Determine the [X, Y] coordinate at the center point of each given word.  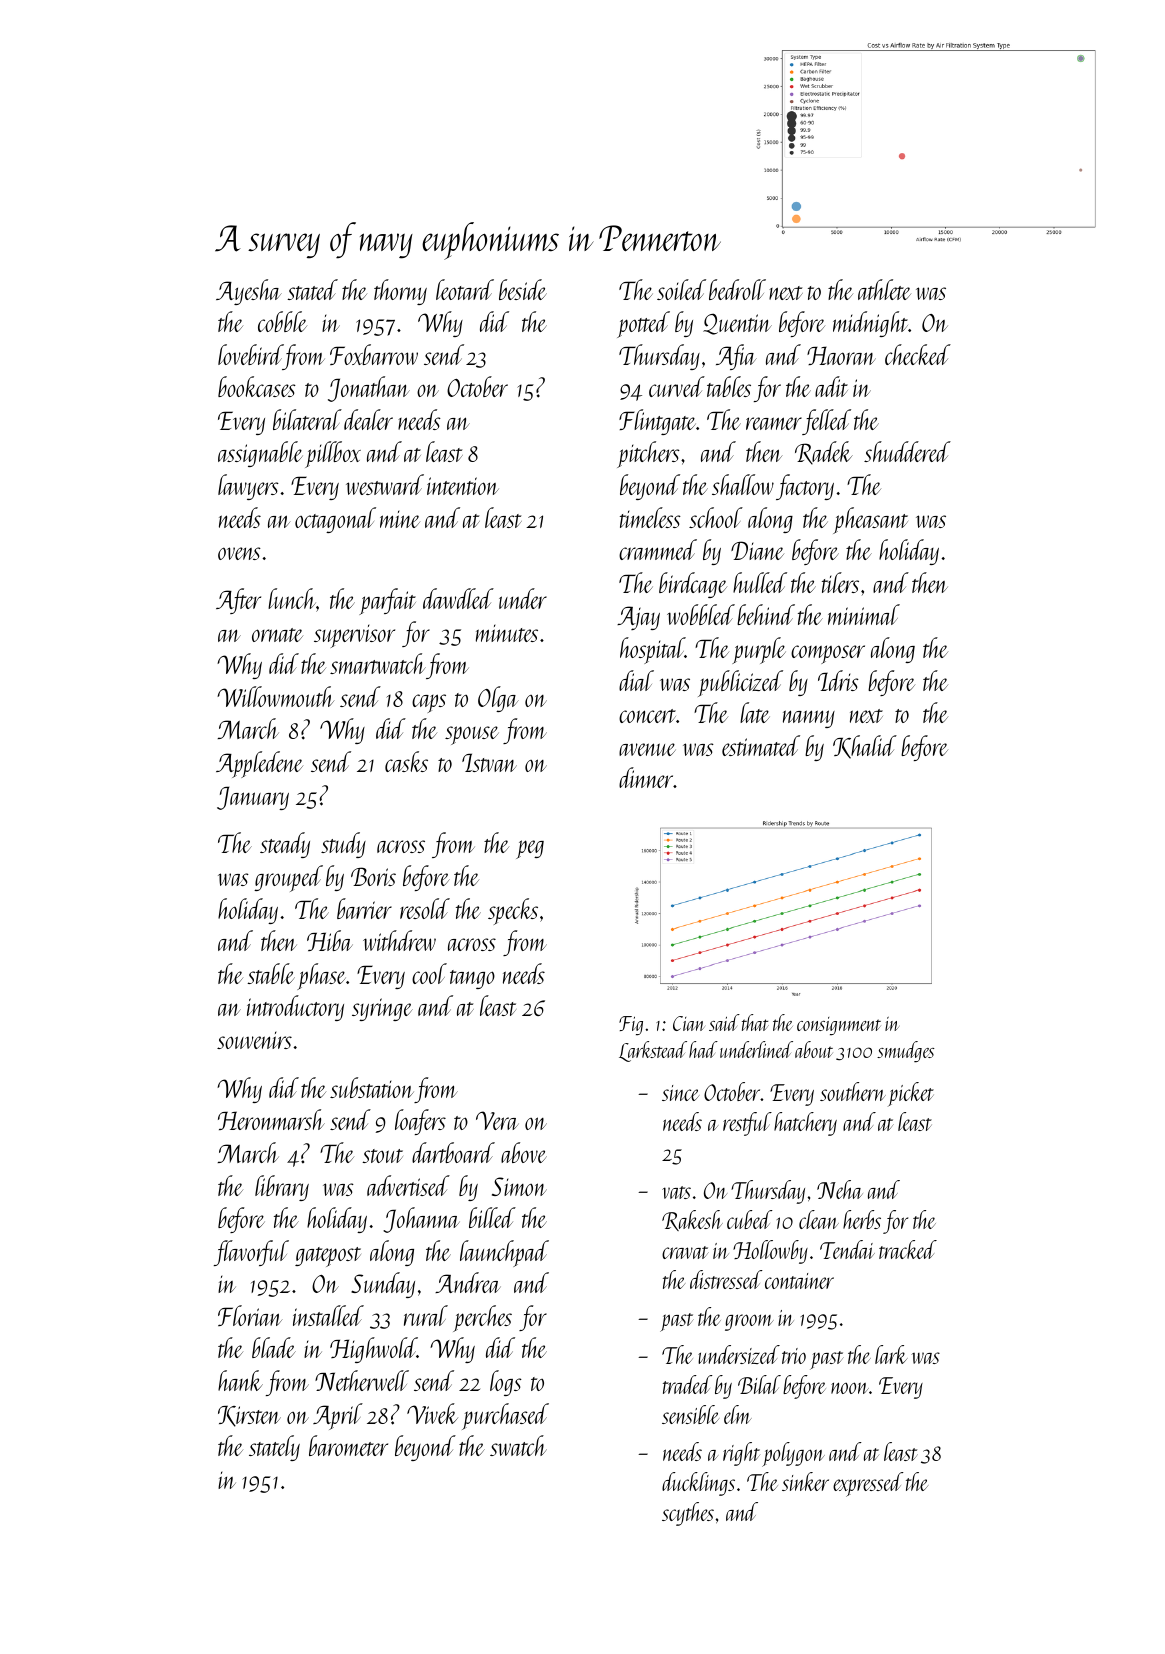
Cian [688, 1023]
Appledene [259, 764]
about [814, 1049]
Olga [498, 699]
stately [274, 1448]
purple [759, 650]
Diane [757, 550]
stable [271, 973]
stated [312, 289]
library [282, 1188]
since [680, 1093]
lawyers [248, 487]
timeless [650, 517]
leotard [465, 289]
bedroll [737, 289]
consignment [839, 1026]
